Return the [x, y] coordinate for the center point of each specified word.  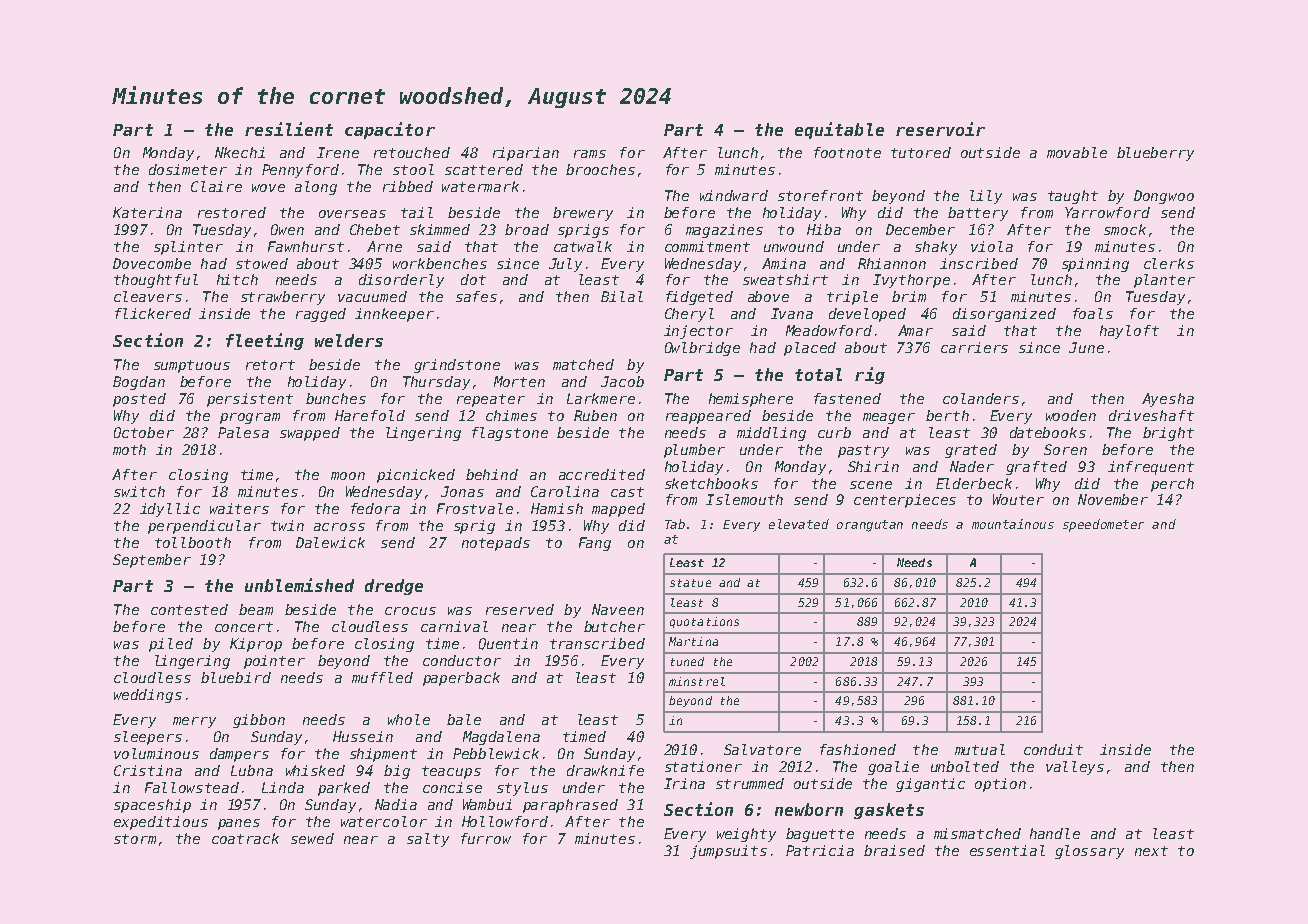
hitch [237, 279]
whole [409, 719]
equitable [839, 130]
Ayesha [1168, 400]
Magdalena [501, 738]
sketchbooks [711, 483]
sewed [312, 838]
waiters [239, 508]
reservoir [940, 129]
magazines [724, 231]
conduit [1053, 749]
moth [129, 449]
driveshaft [1151, 415]
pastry [863, 451]
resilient [289, 129]
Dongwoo [1164, 197]
